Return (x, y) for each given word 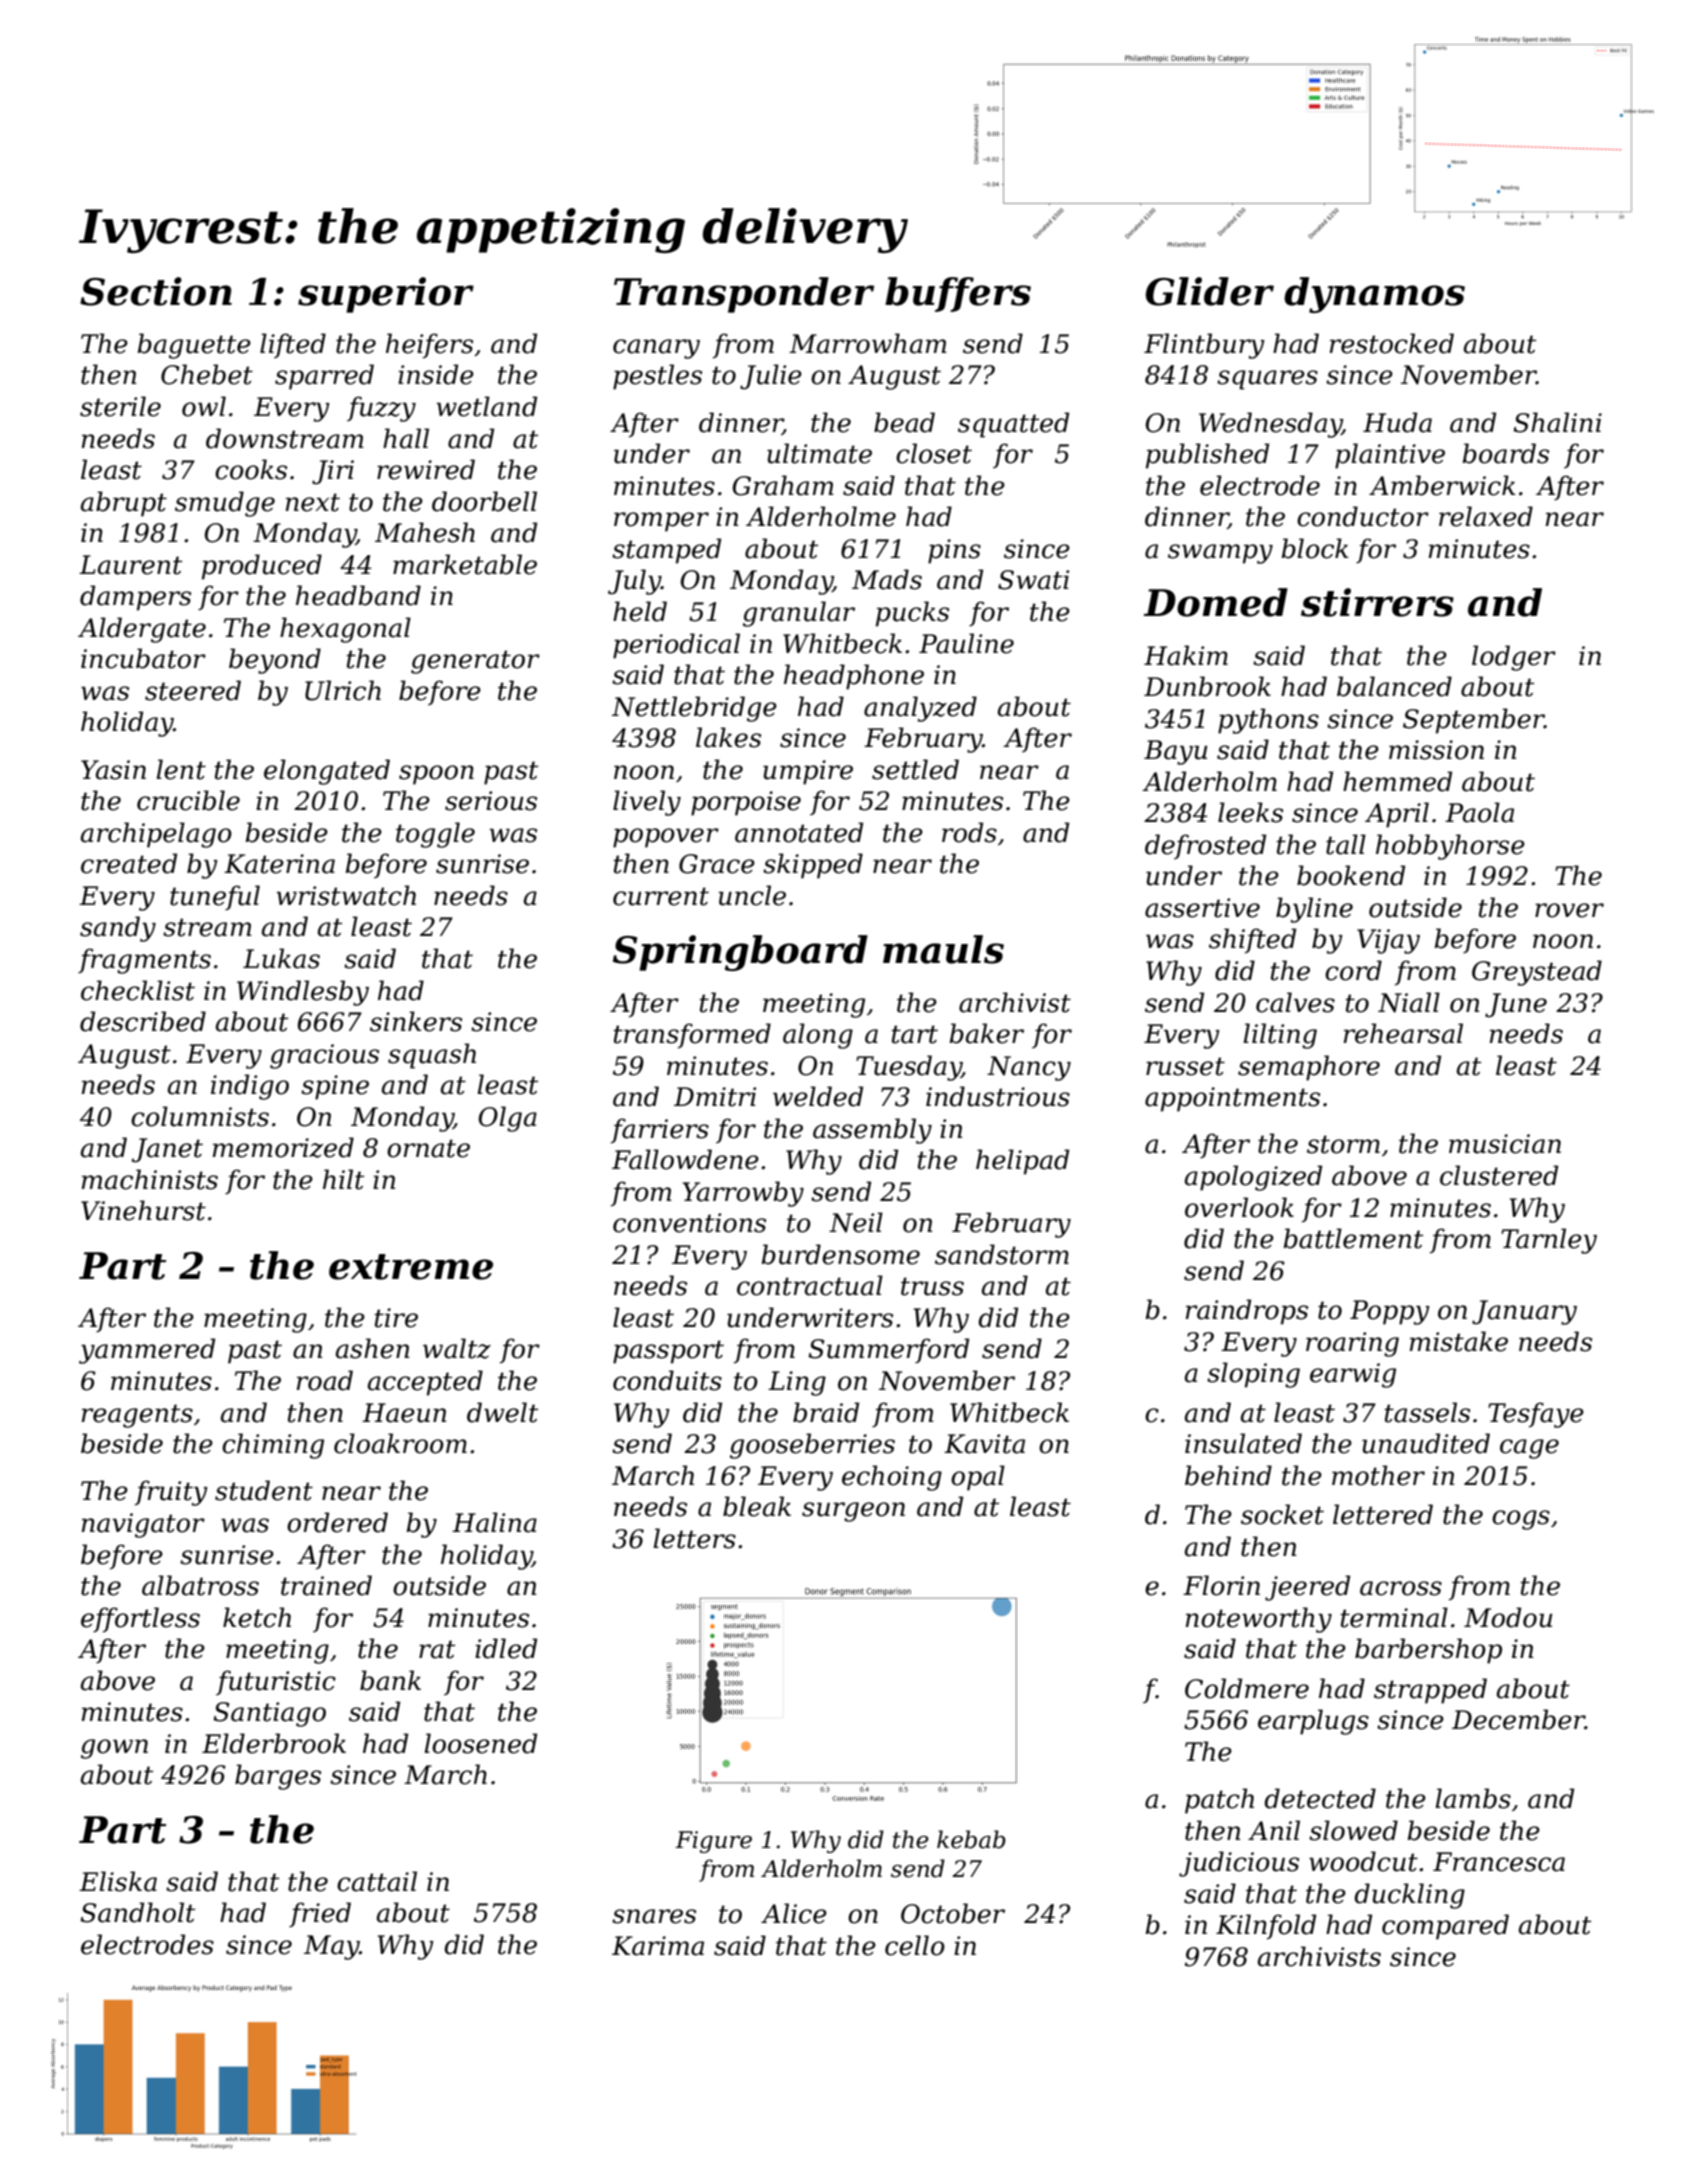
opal (978, 1478)
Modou (1508, 1617)
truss (932, 1286)
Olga (508, 1119)
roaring (1352, 1344)
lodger (1514, 658)
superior (386, 295)
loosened (480, 1743)
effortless (140, 1620)
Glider (1210, 291)
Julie (771, 377)
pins (954, 551)
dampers (135, 598)
